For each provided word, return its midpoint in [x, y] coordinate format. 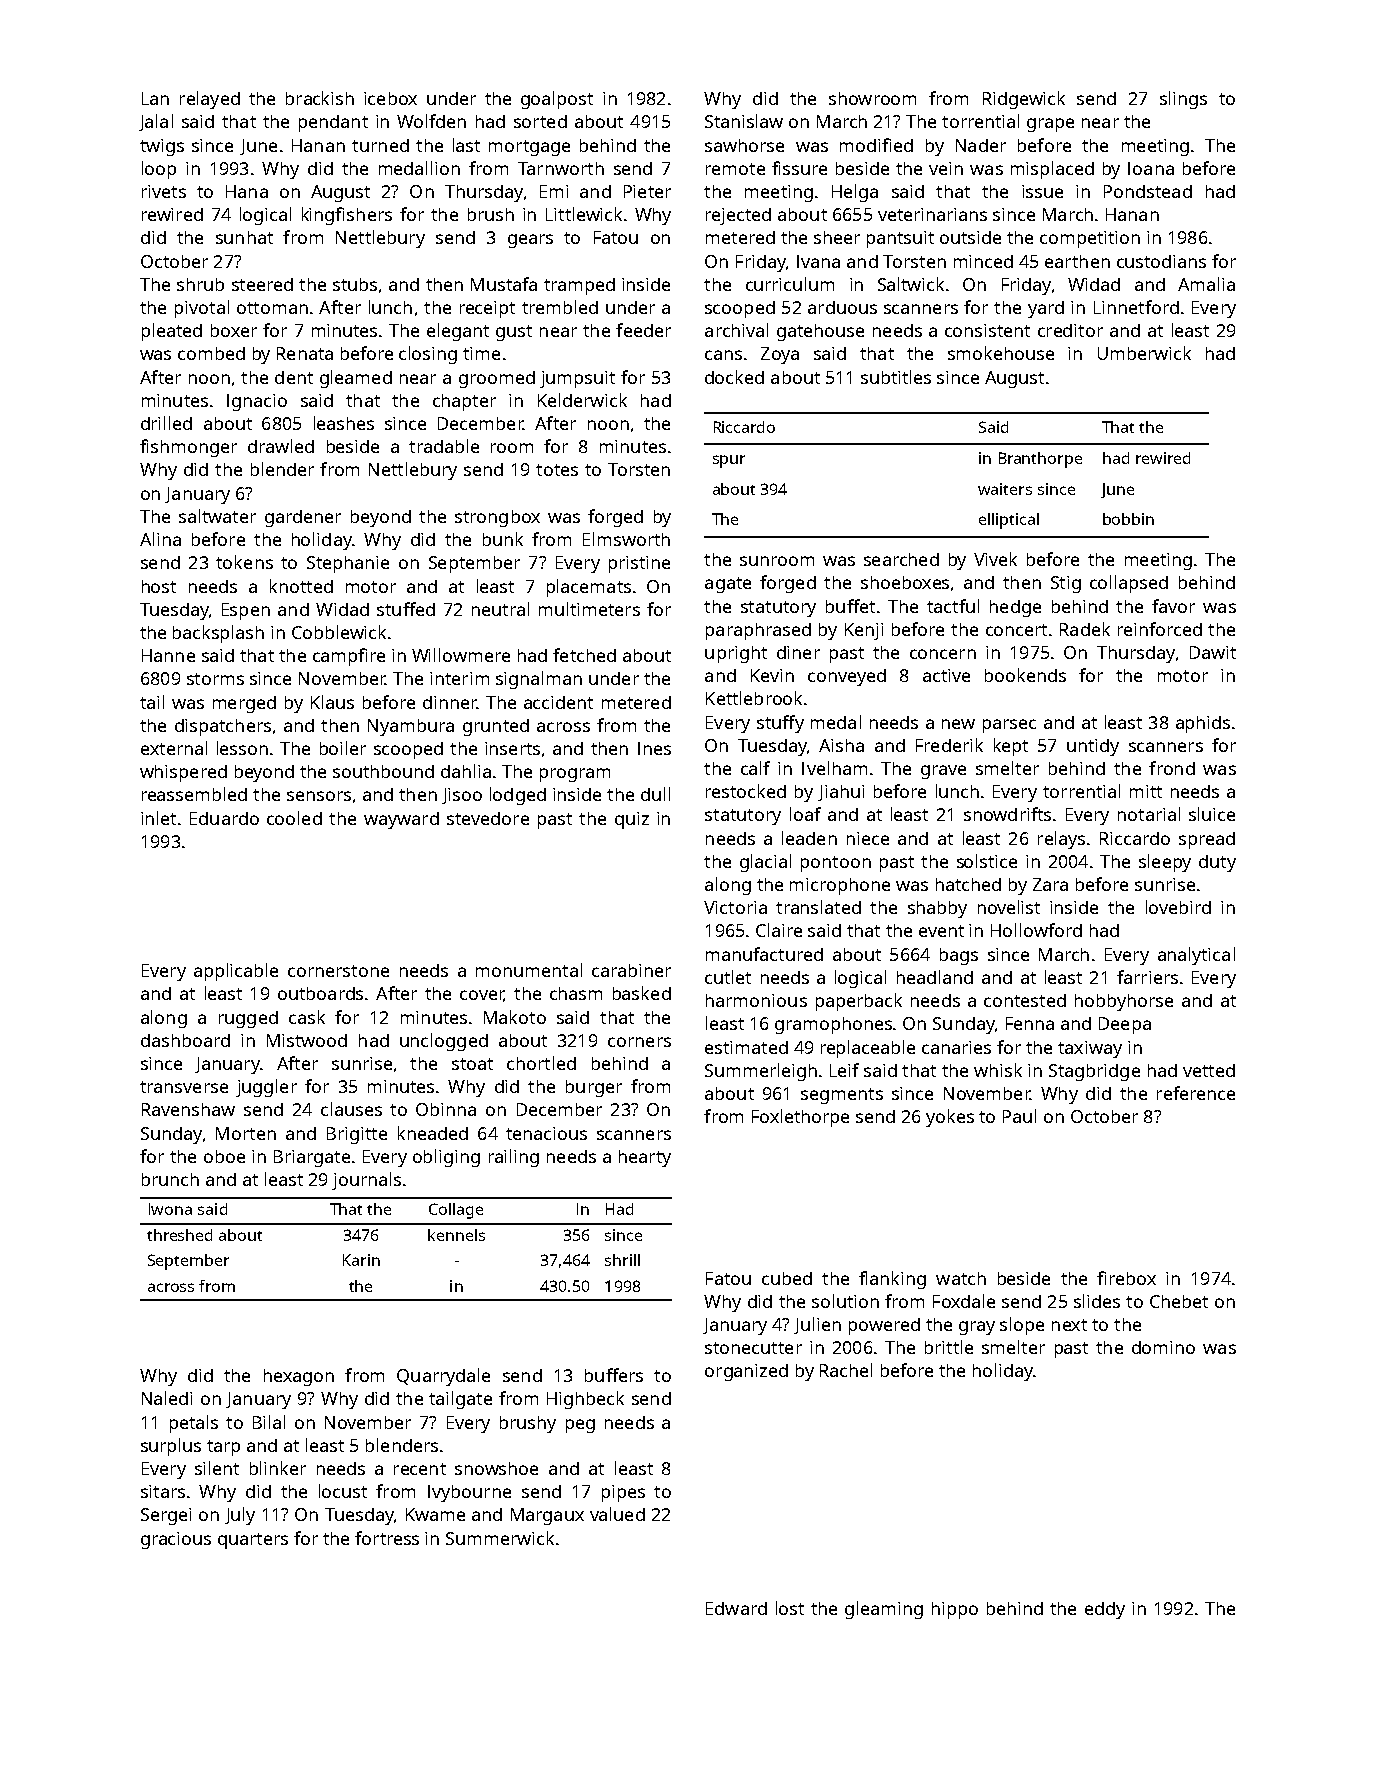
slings [1183, 100]
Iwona [170, 1209]
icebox [390, 98]
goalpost [557, 100]
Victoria [735, 907]
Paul [1019, 1116]
